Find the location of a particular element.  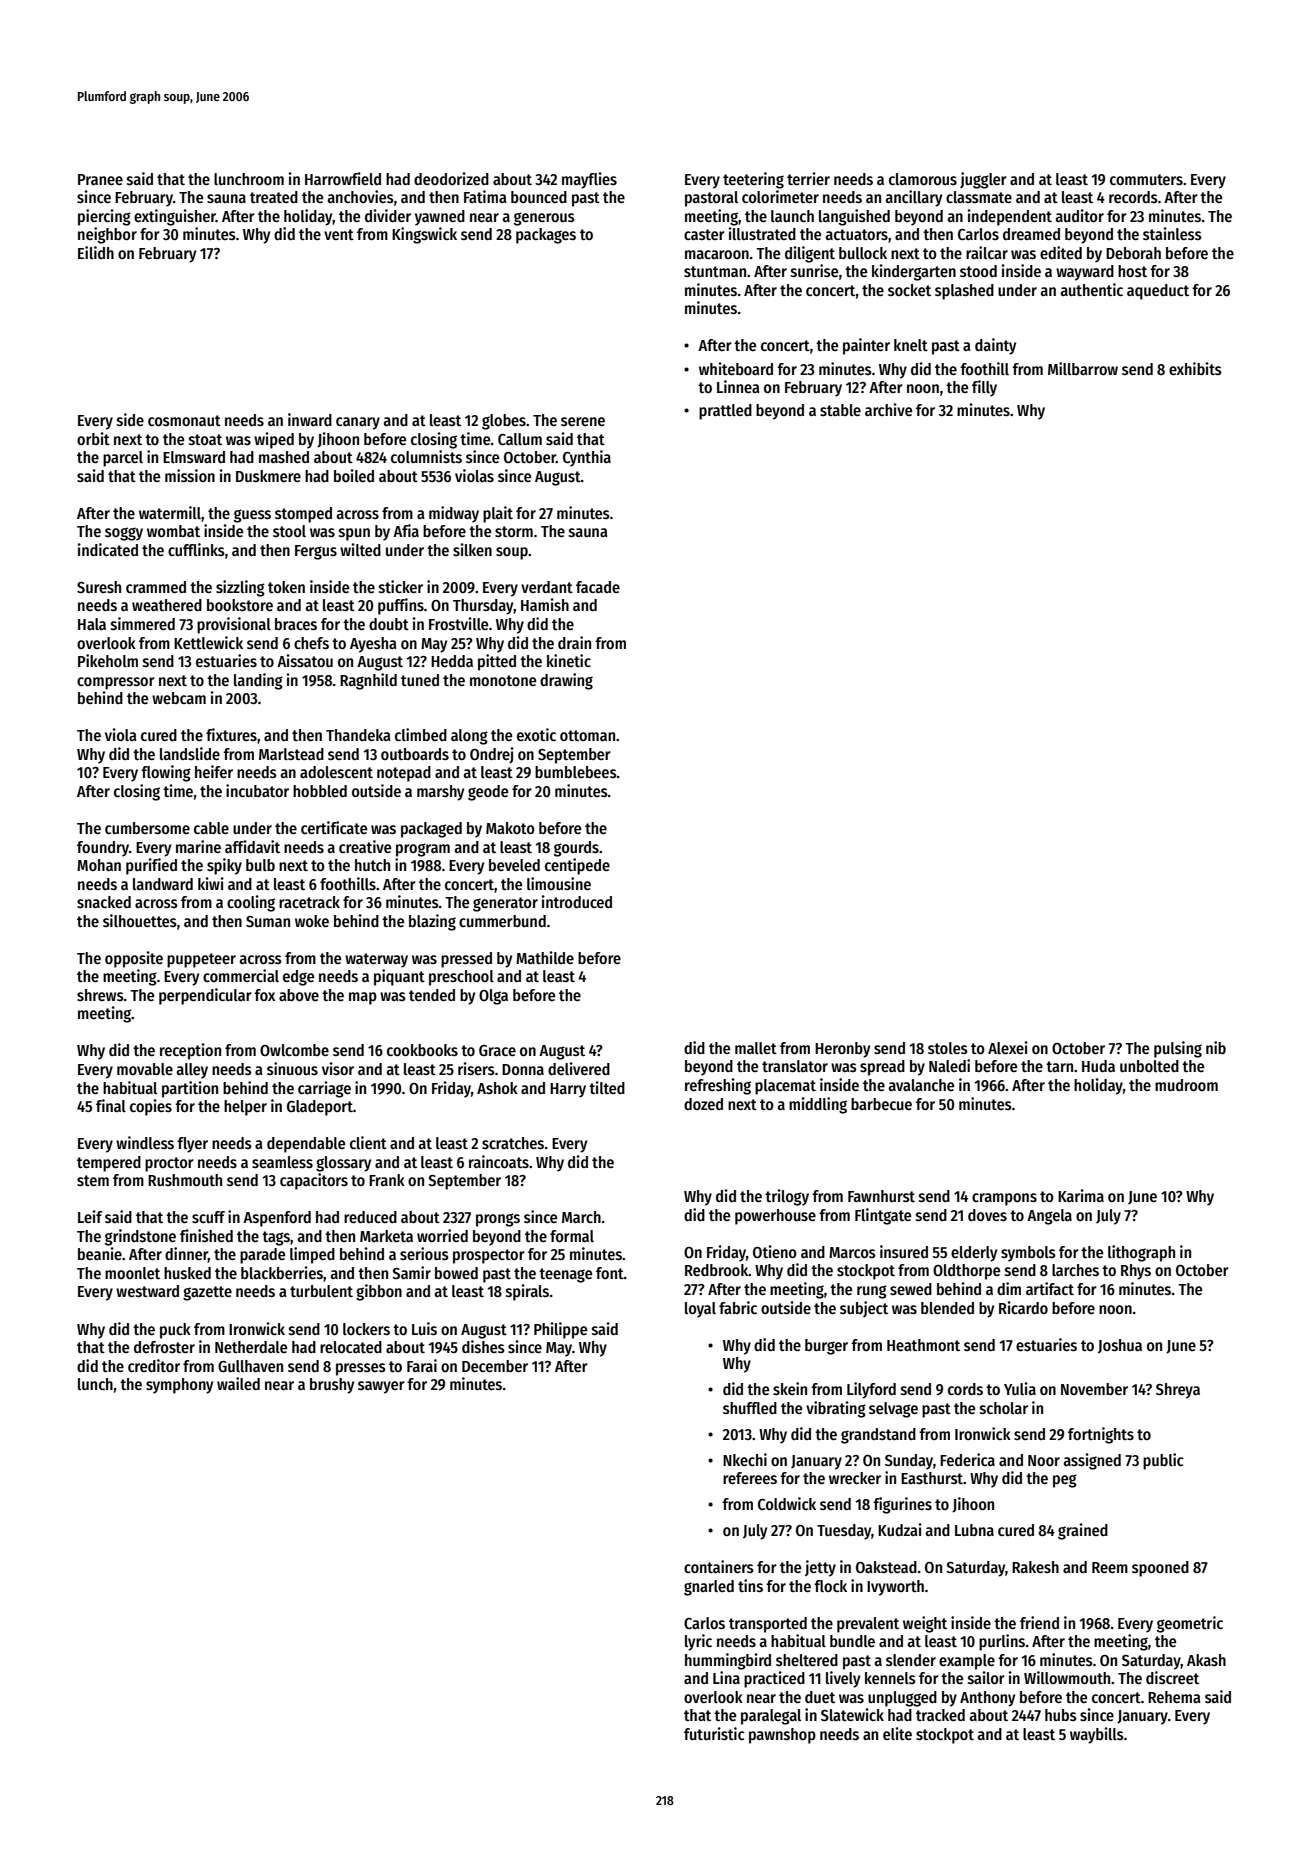

Marlstead is located at coordinates (291, 754).
